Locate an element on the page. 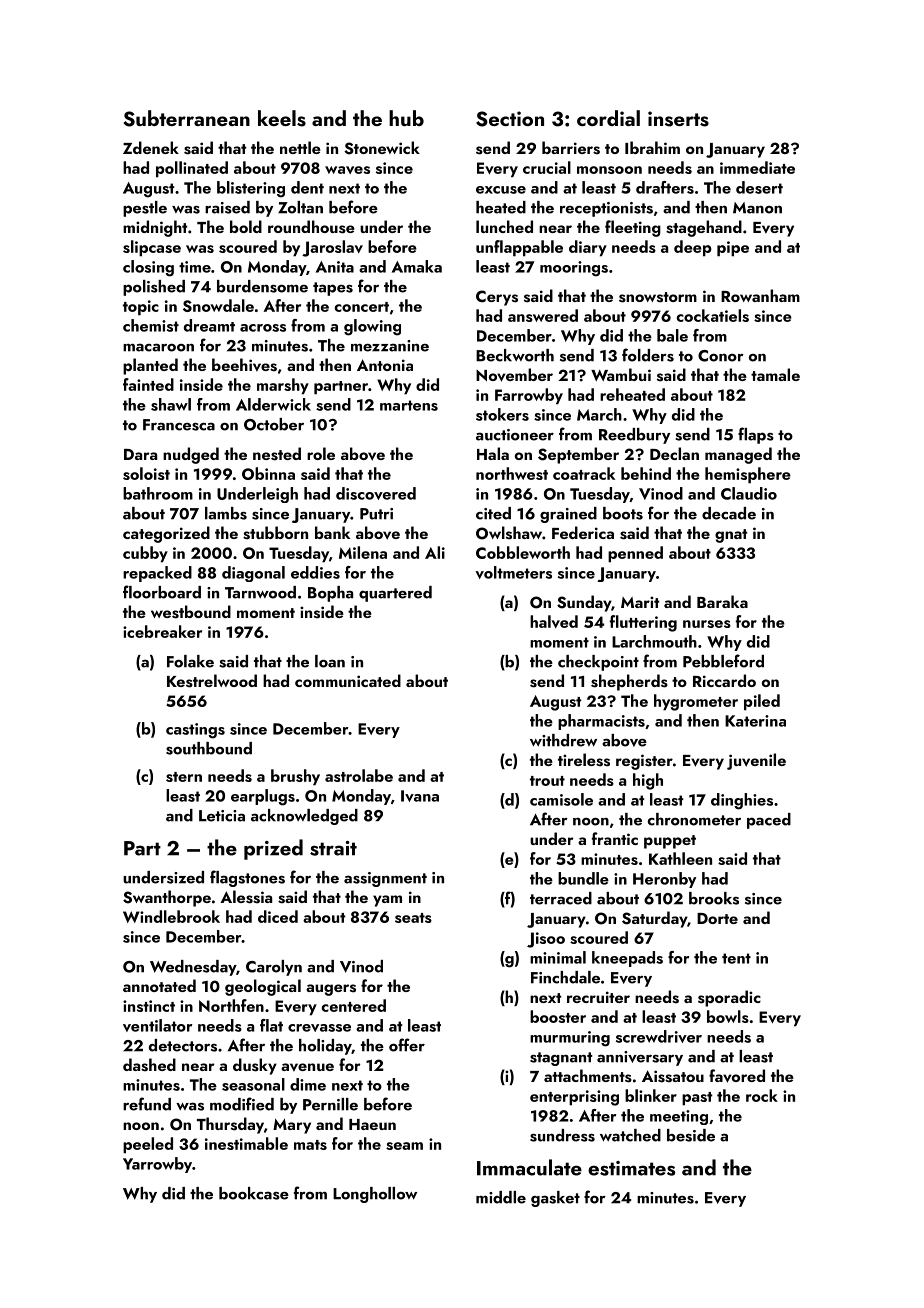 Image resolution: width=924 pixels, height=1308 pixels. cubby is located at coordinates (145, 554).
